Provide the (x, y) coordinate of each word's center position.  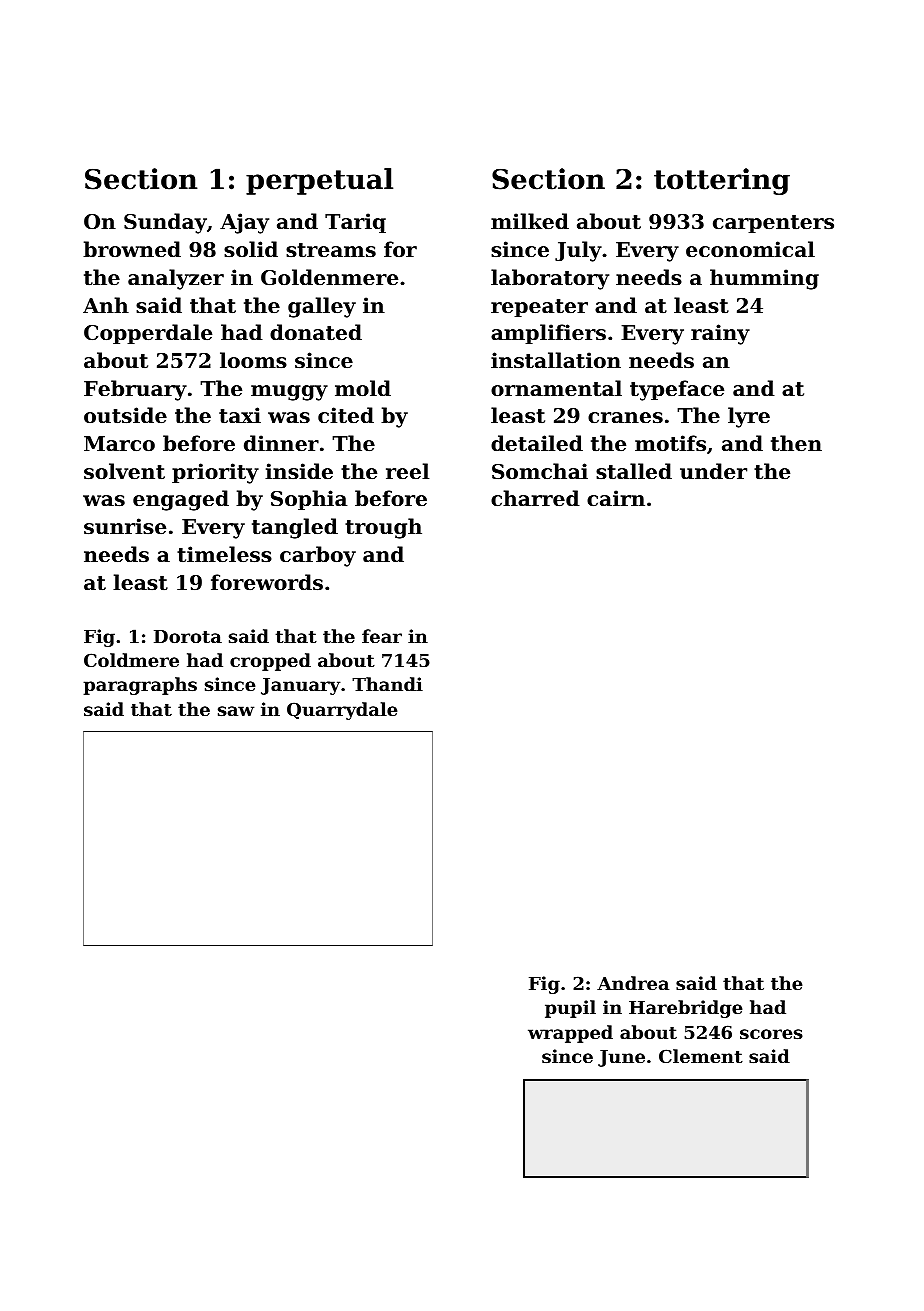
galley (322, 307)
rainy (720, 334)
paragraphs (140, 686)
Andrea (633, 983)
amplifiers (548, 334)
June (621, 1058)
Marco (119, 444)
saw (236, 711)
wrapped (570, 1034)
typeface (677, 390)
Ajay (244, 223)
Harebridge (685, 1009)
